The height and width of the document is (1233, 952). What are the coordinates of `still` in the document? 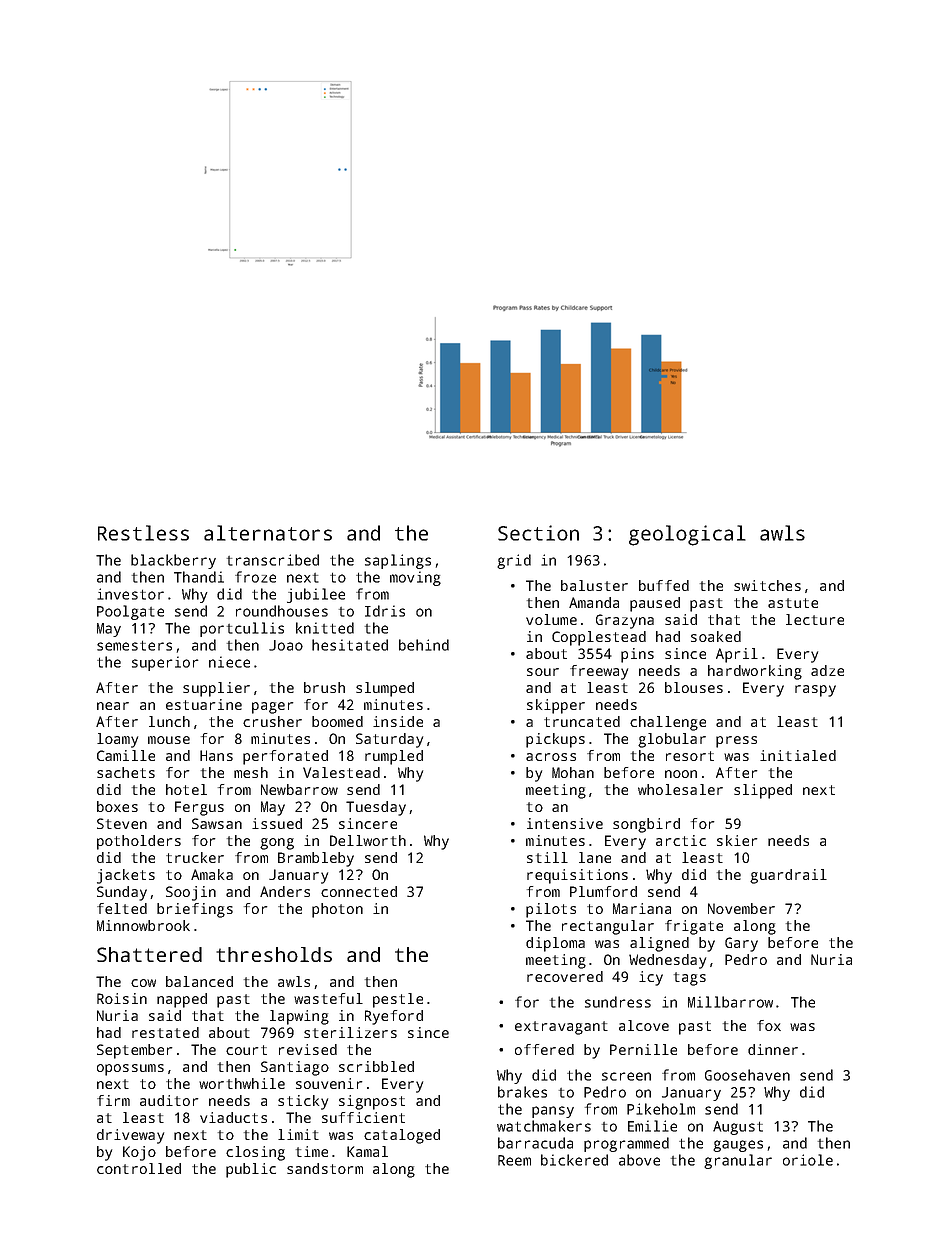 It's located at (547, 857).
